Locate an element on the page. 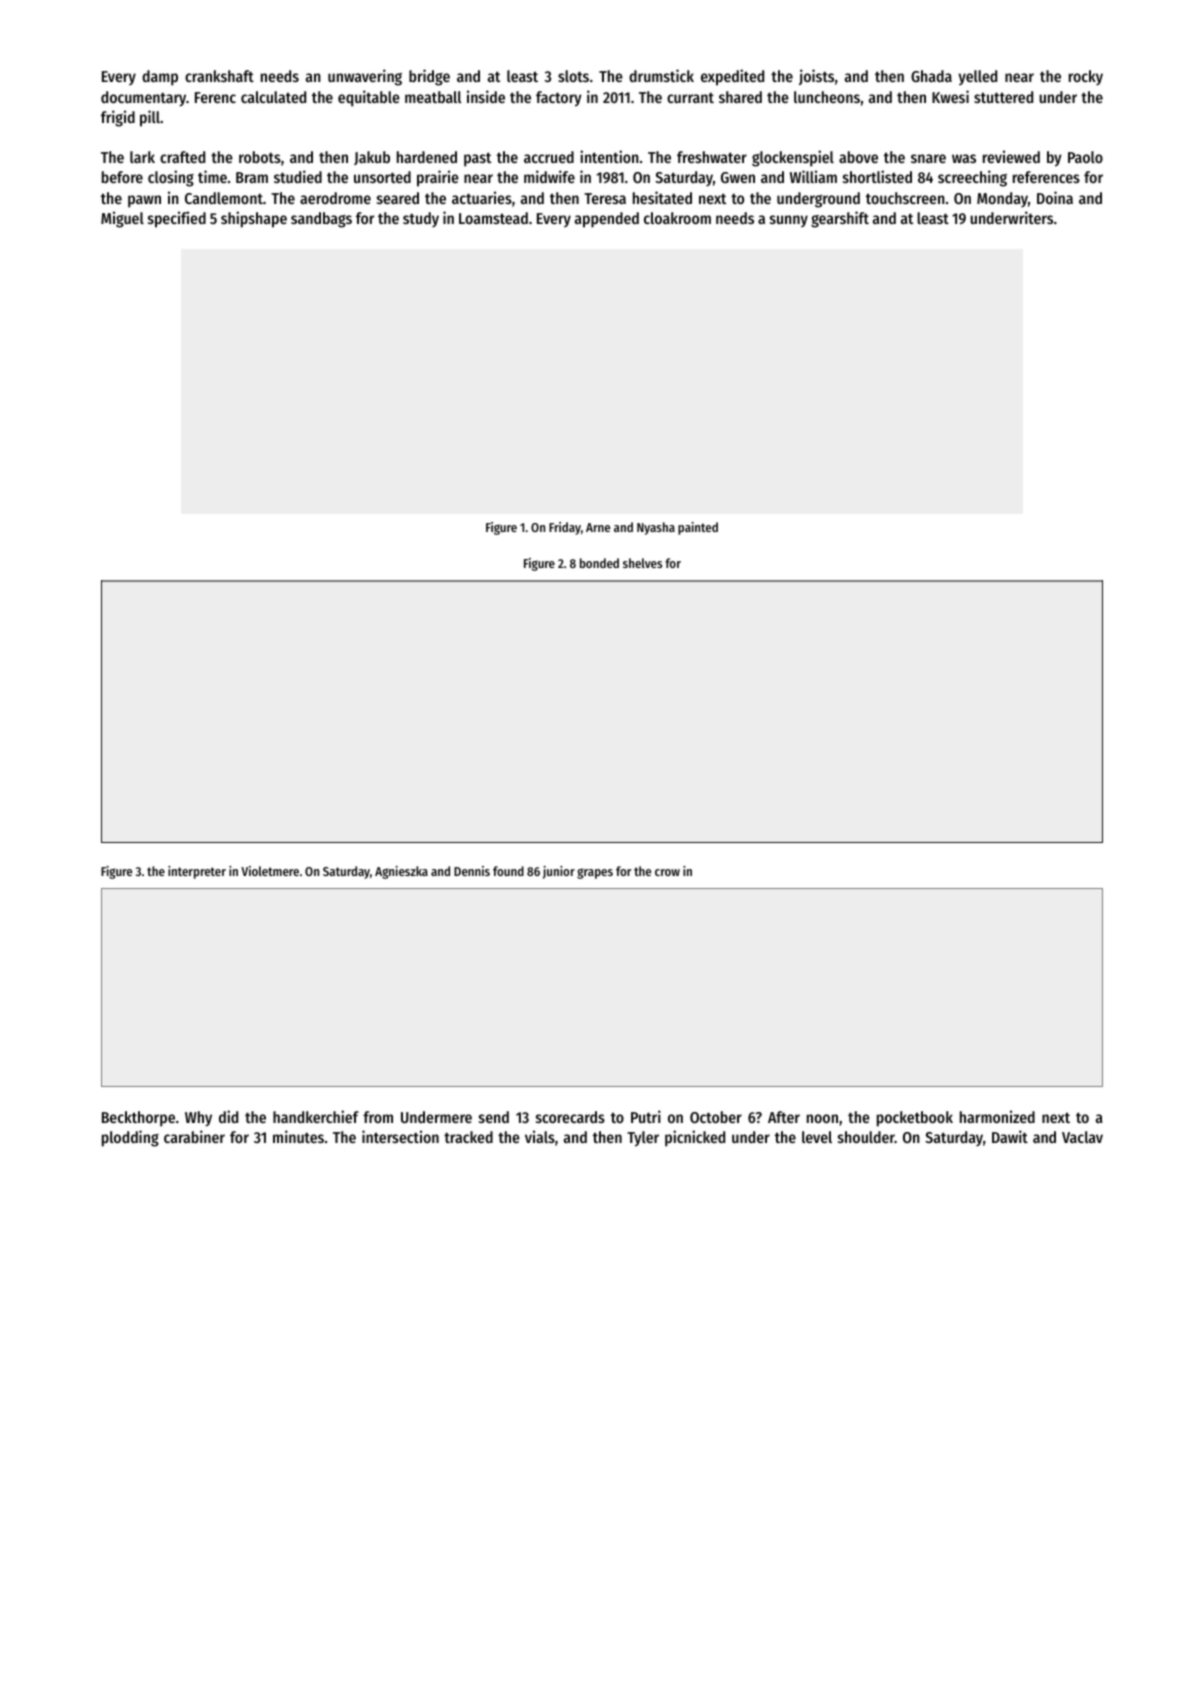  picnicked is located at coordinates (695, 1138).
